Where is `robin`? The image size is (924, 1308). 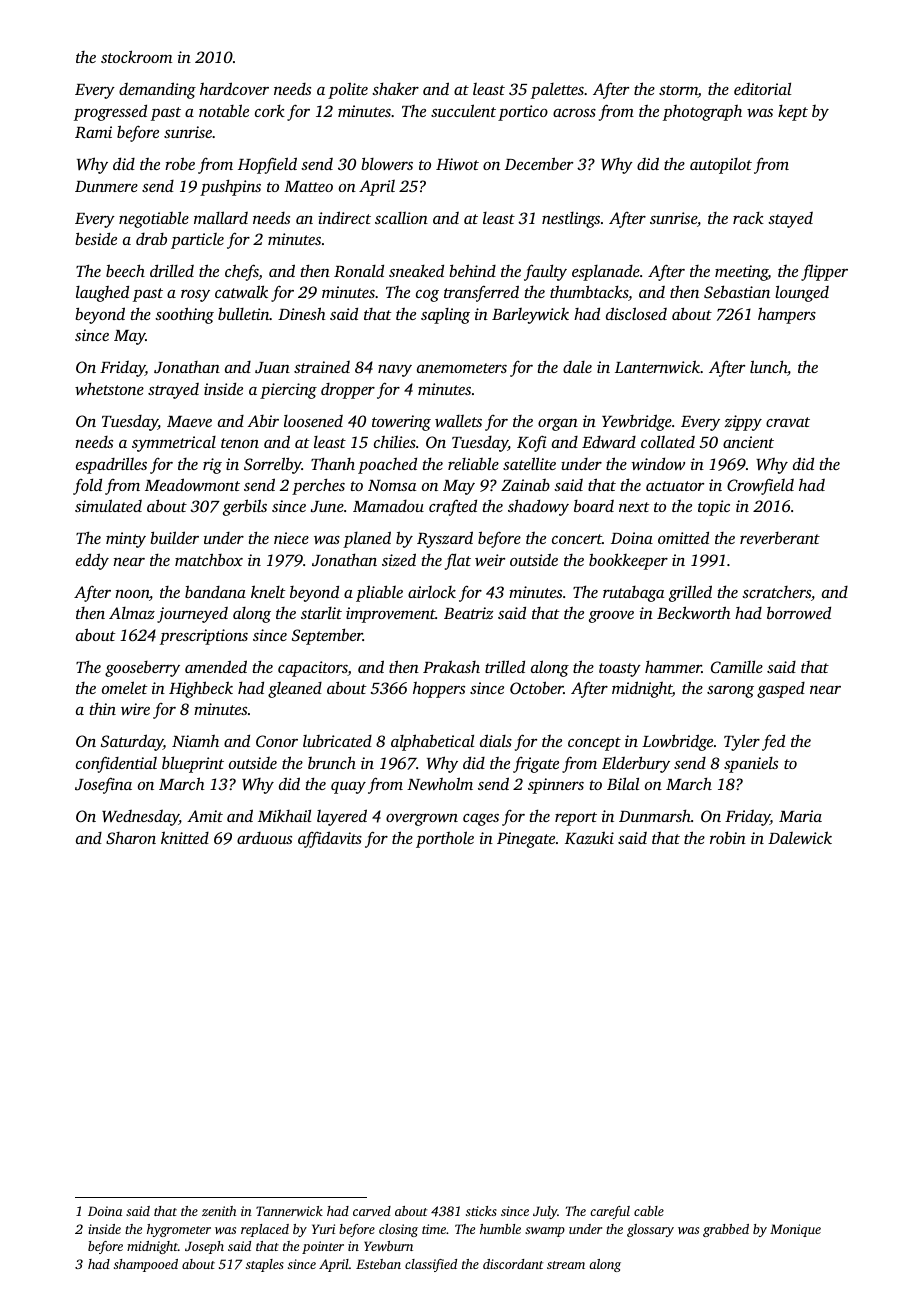 robin is located at coordinates (728, 837).
